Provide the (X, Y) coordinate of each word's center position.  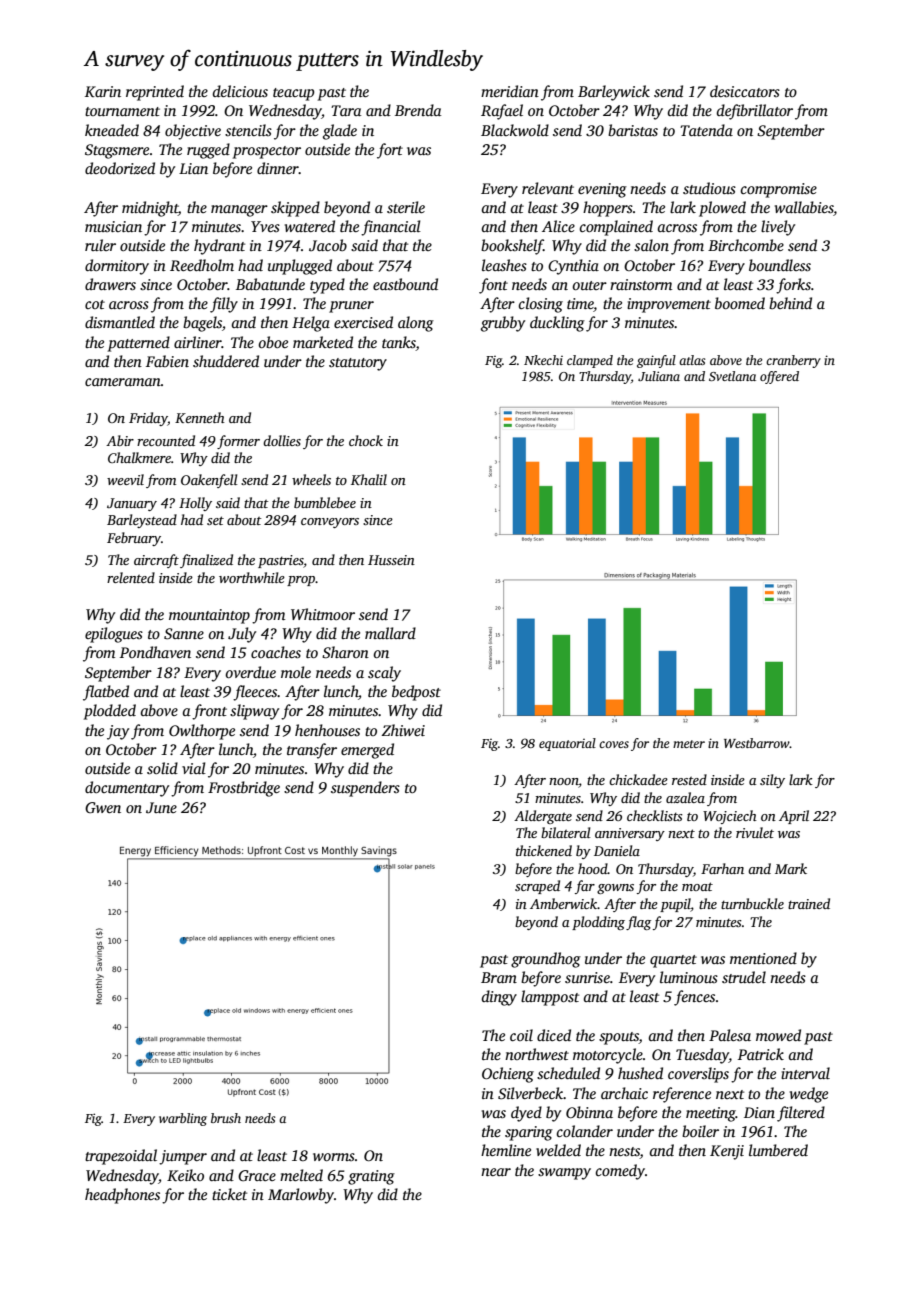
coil (521, 1035)
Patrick (761, 1054)
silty (772, 781)
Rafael (502, 112)
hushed (640, 1073)
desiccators (745, 91)
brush (226, 1118)
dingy (499, 998)
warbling (183, 1119)
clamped (590, 361)
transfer (312, 751)
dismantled (120, 322)
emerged (367, 751)
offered (779, 377)
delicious (240, 91)
